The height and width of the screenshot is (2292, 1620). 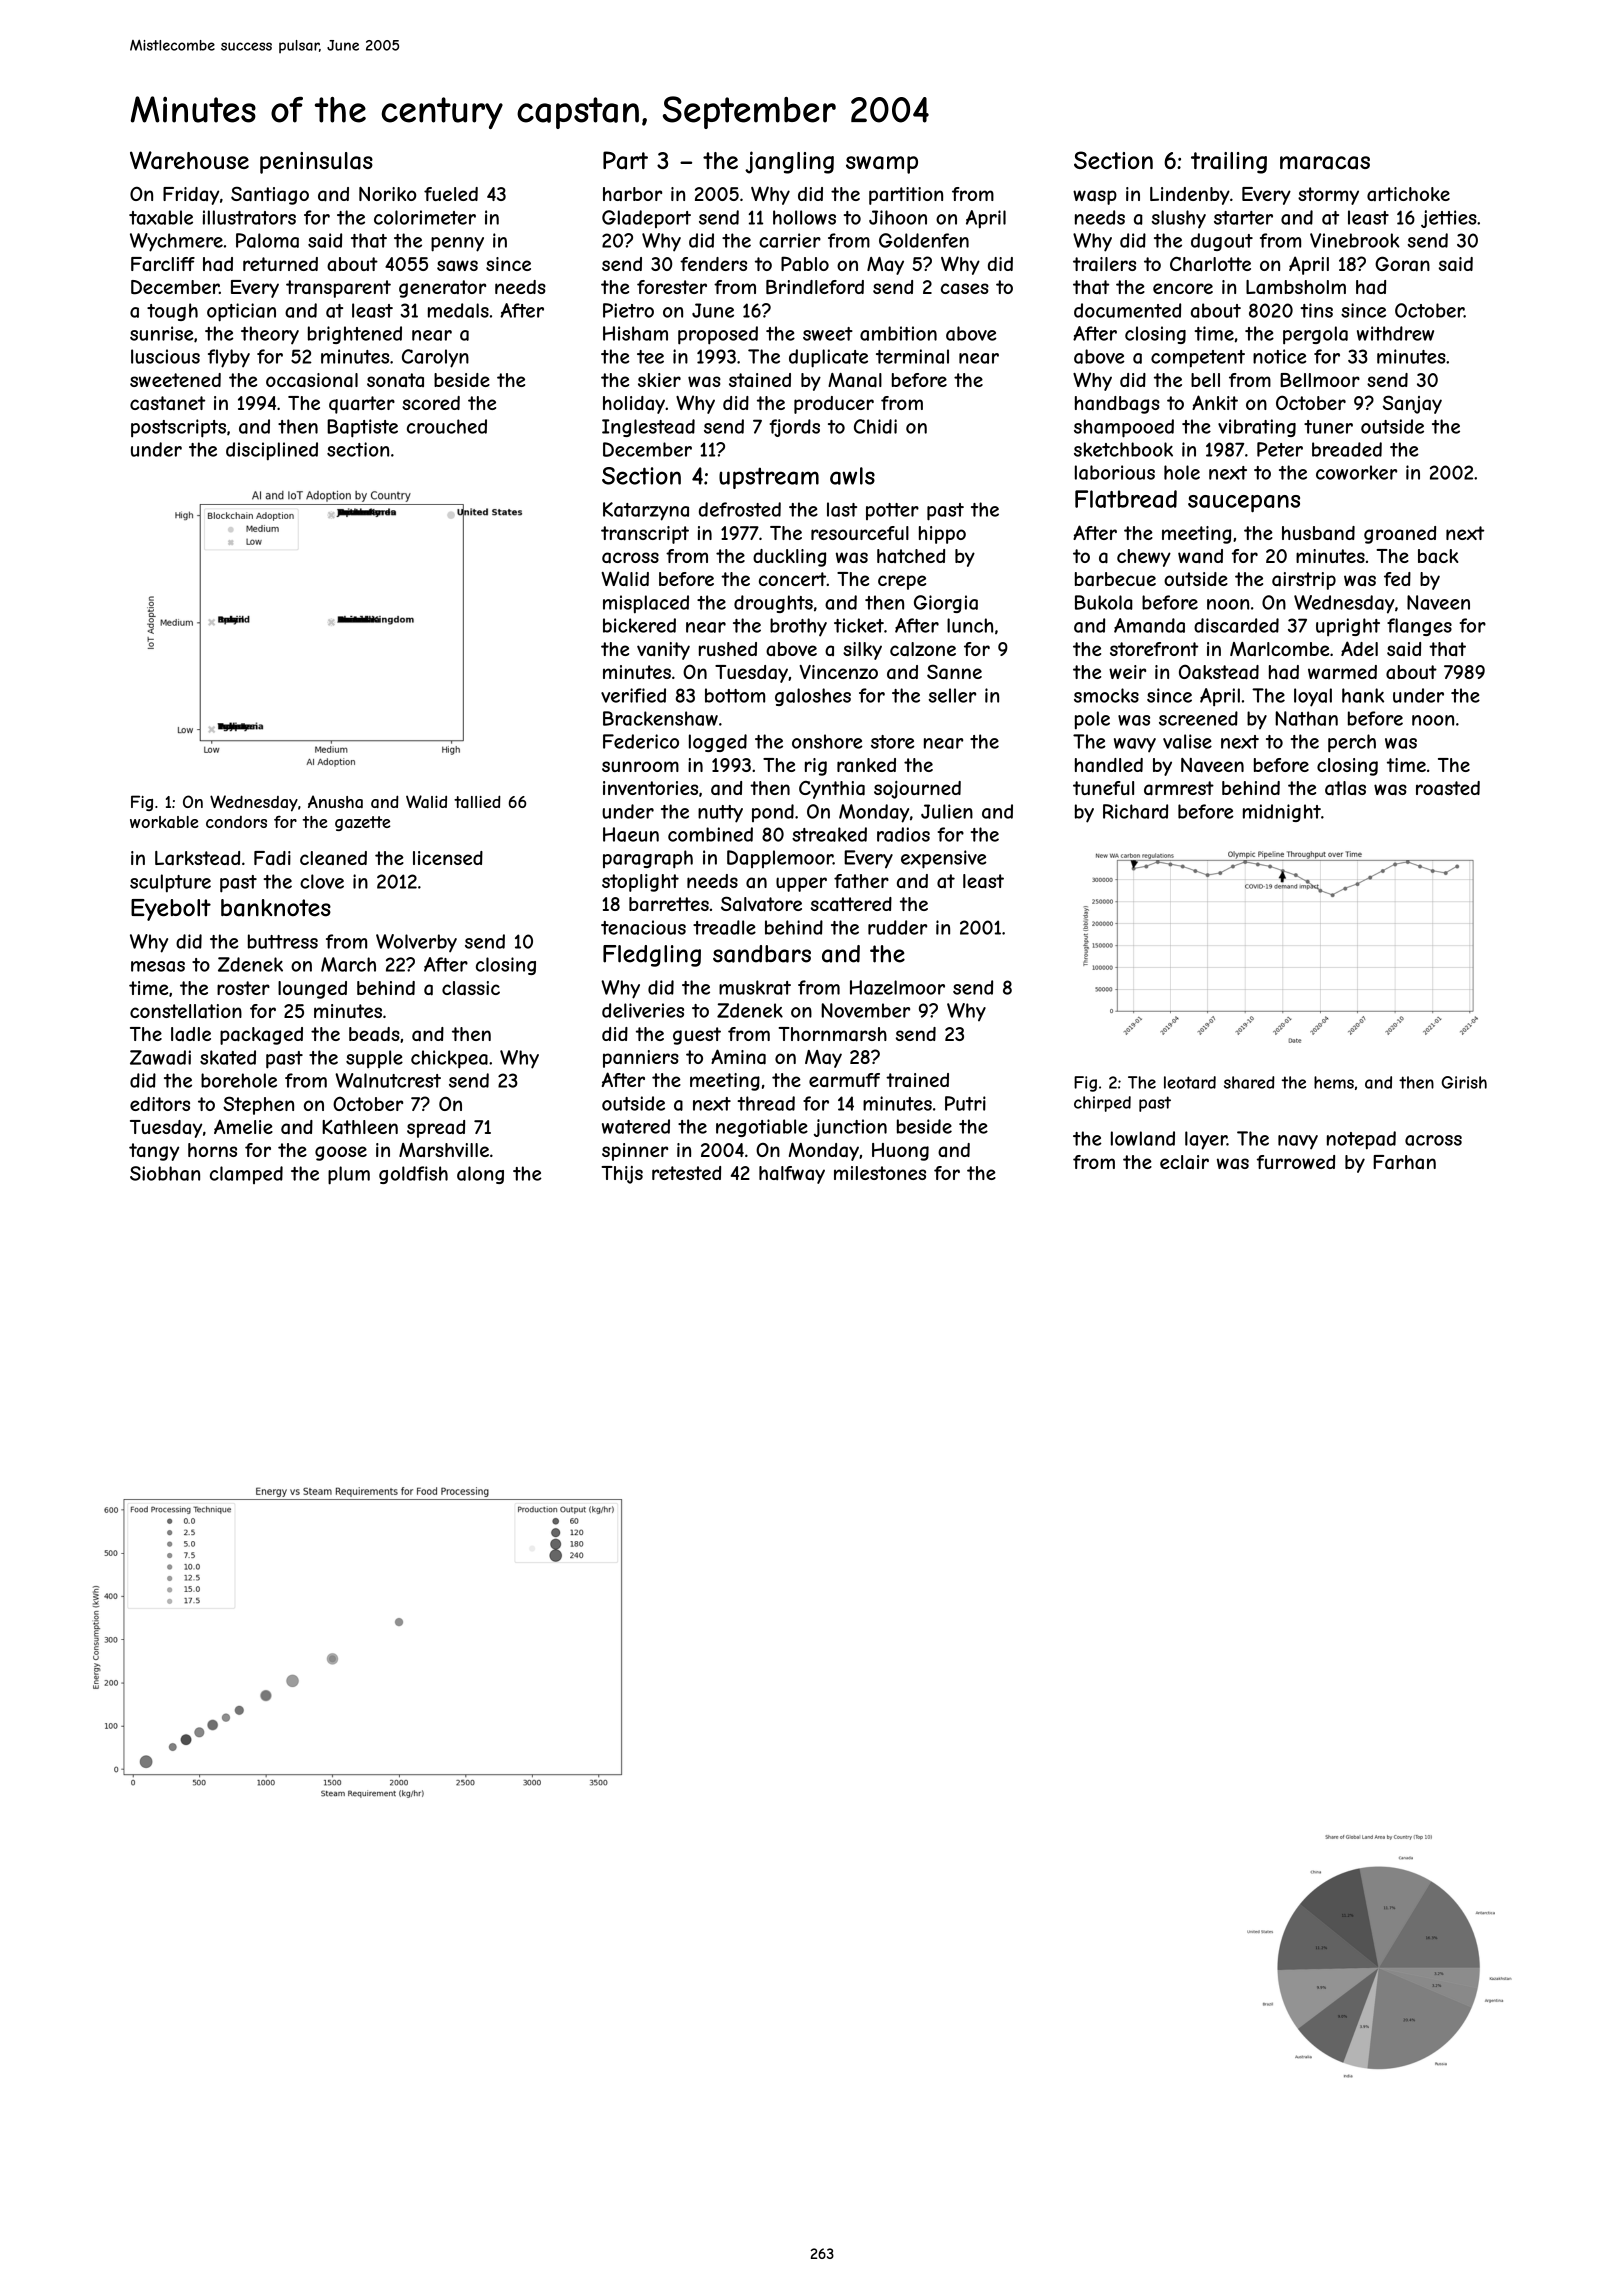 I want to click on scored, so click(x=431, y=403).
